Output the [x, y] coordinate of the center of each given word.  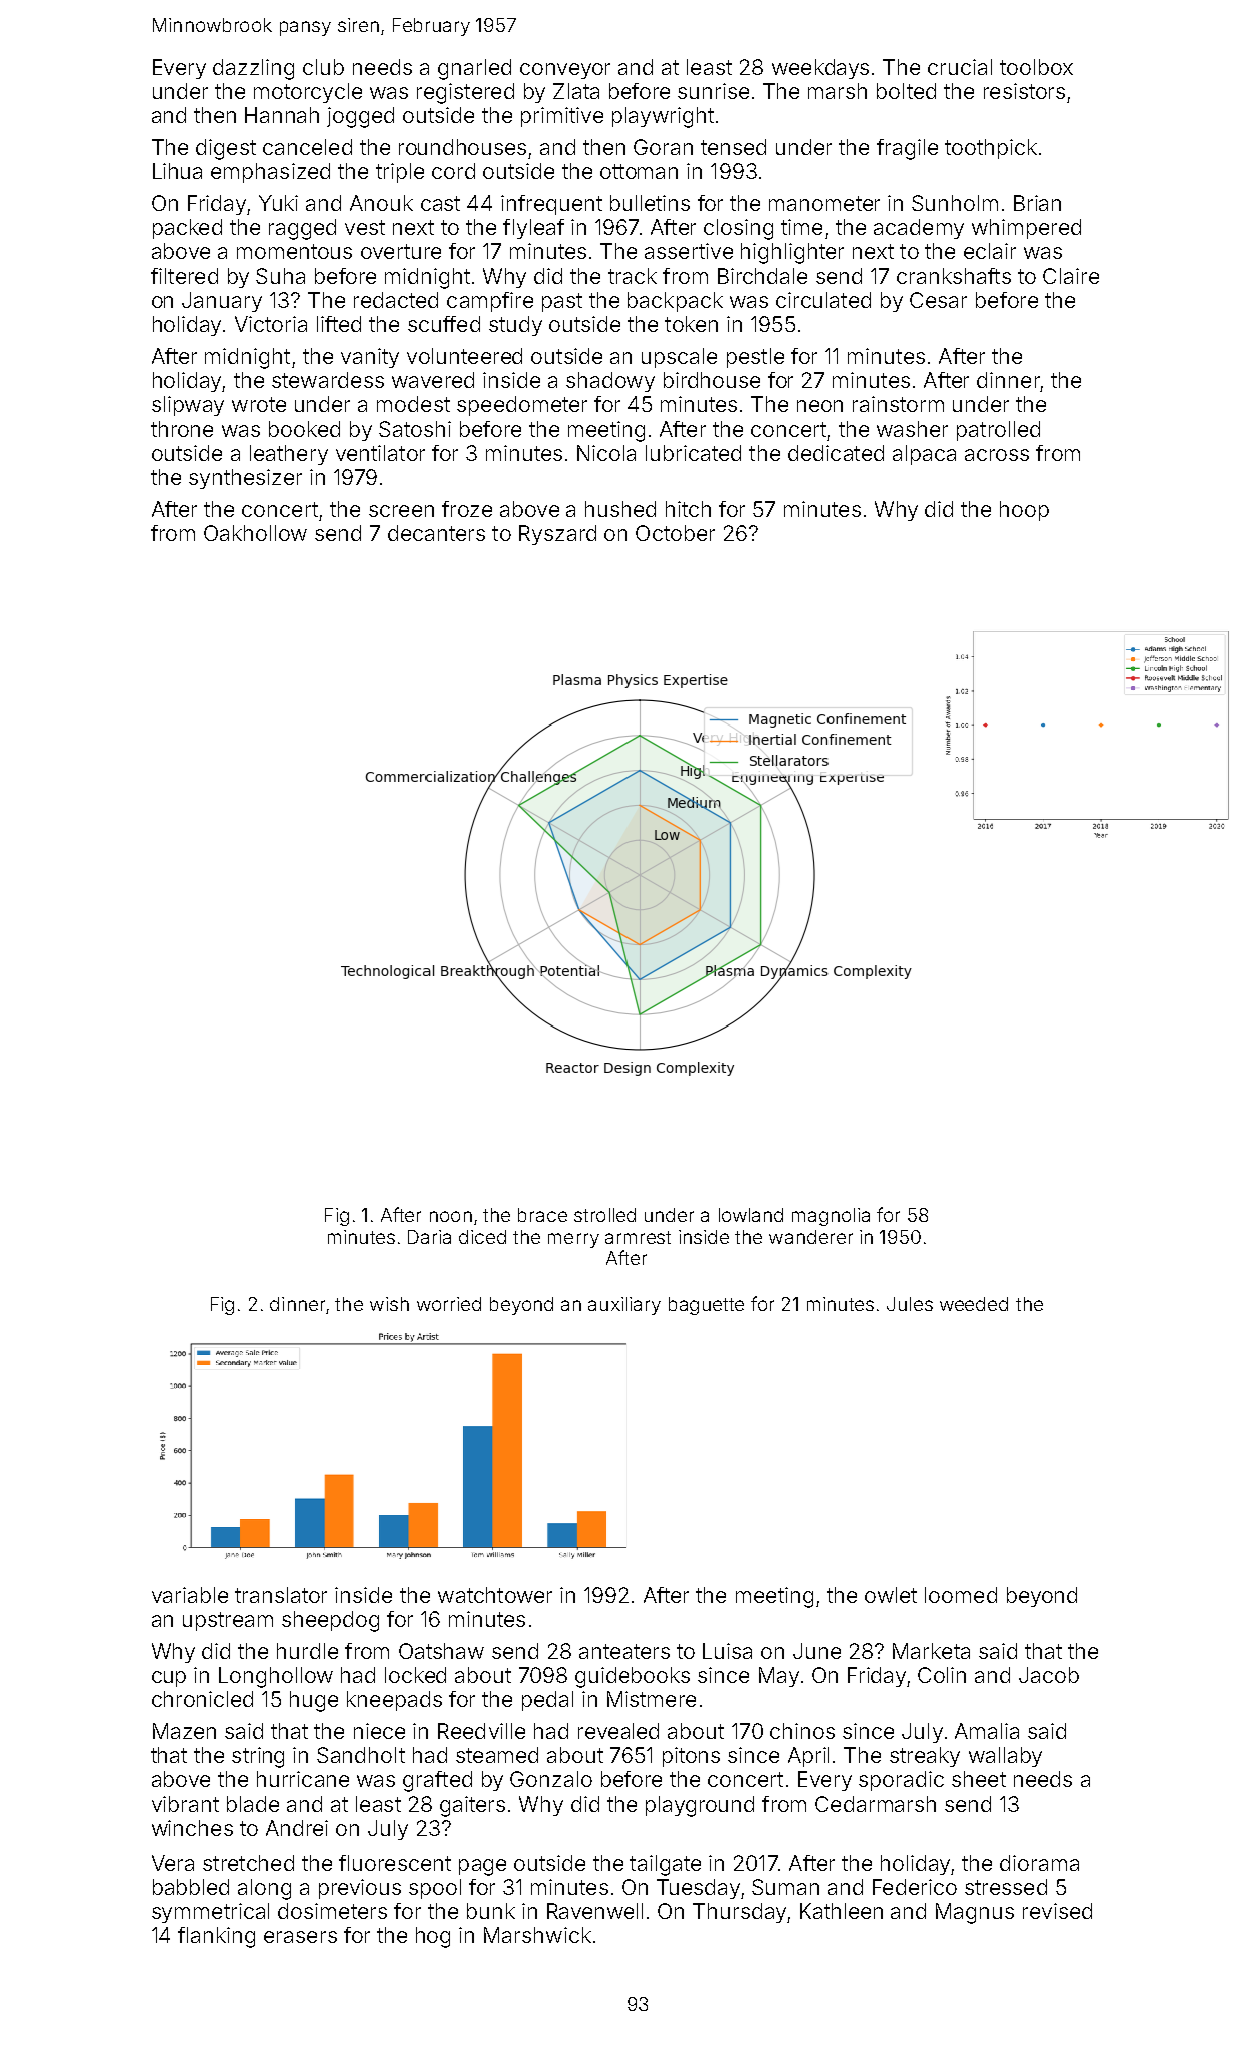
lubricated [693, 453]
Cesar [938, 300]
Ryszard [557, 535]
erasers [300, 1937]
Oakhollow [255, 533]
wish [389, 1304]
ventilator [380, 453]
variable [190, 1595]
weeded [974, 1304]
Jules [910, 1304]
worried [449, 1304]
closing [738, 229]
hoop [1024, 511]
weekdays [820, 69]
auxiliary [624, 1306]
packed [187, 229]
